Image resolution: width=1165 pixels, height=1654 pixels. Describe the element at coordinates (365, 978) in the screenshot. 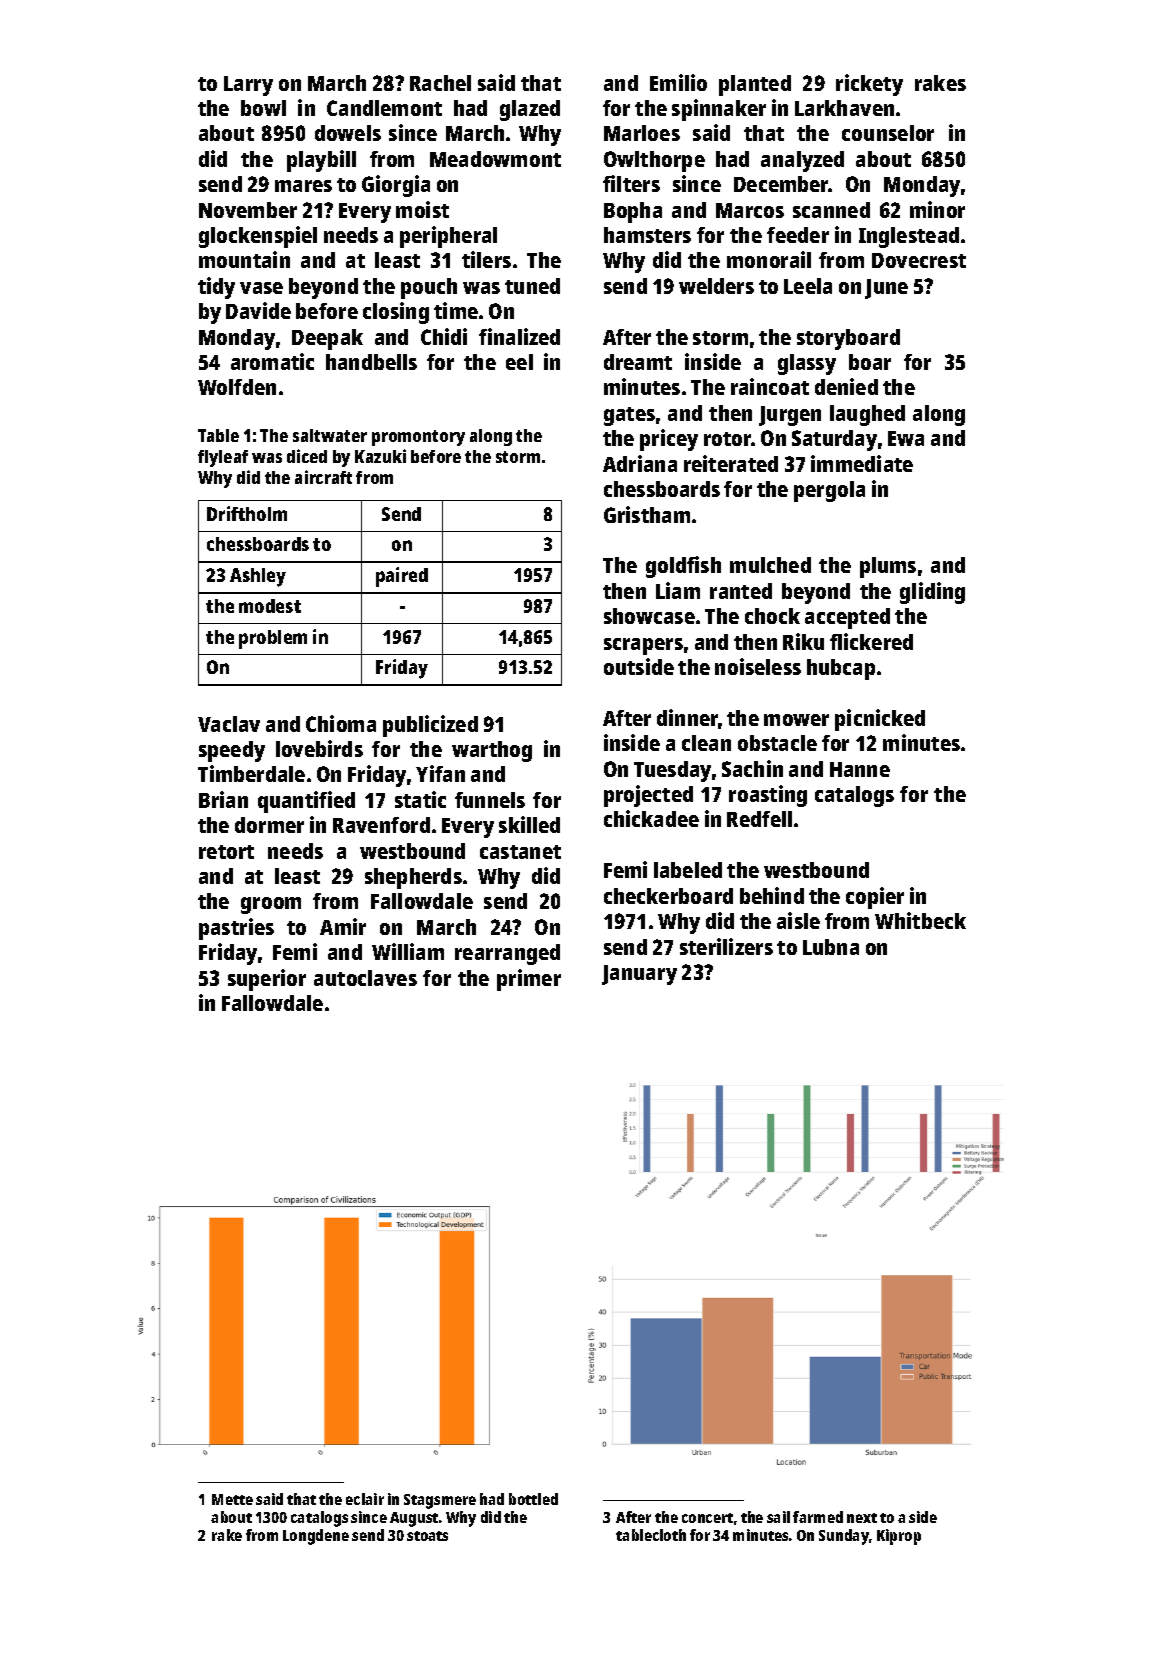

I see `autoclaves` at that location.
